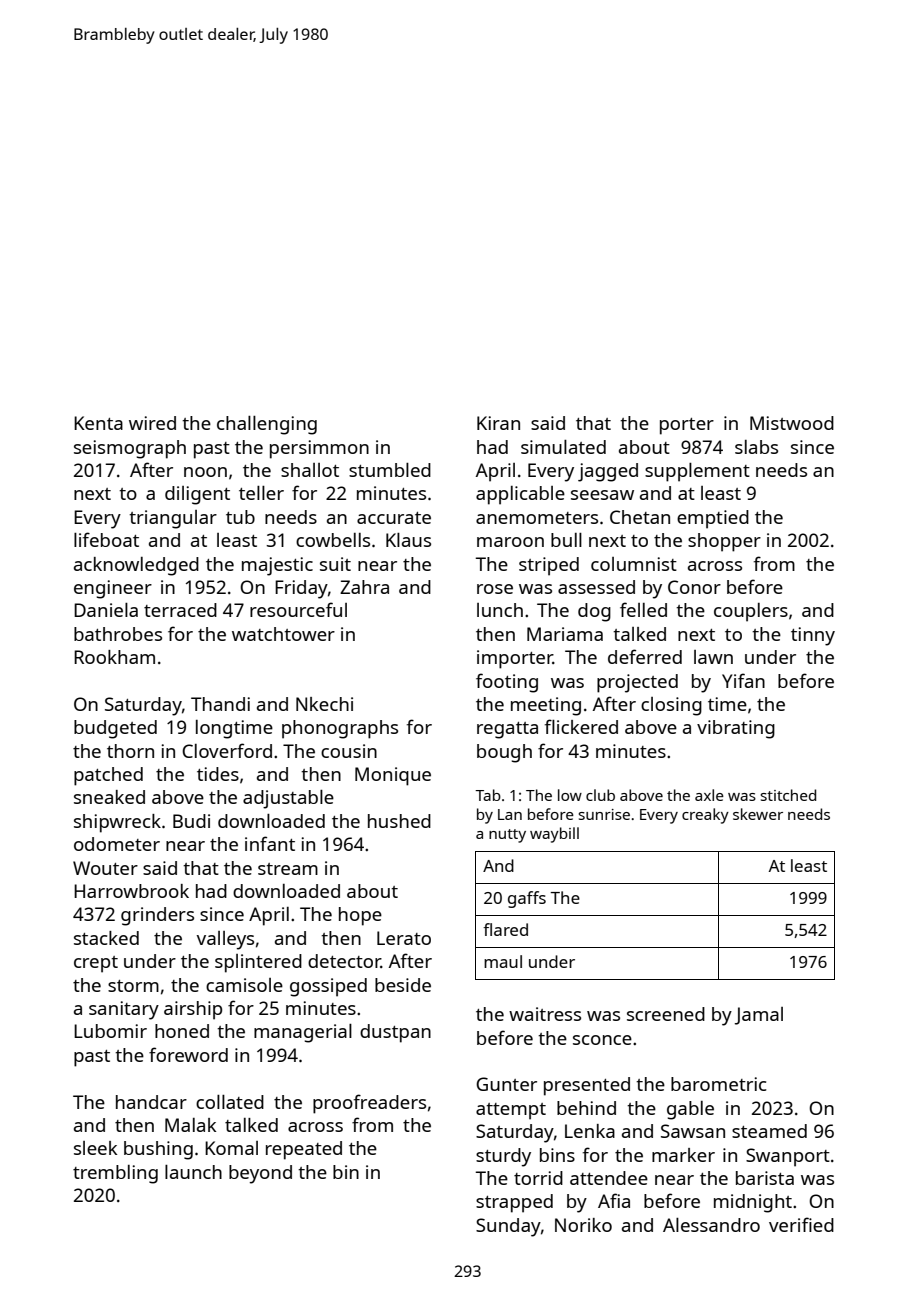 This page has height=1316, width=908. What do you see at coordinates (395, 1033) in the page?
I see `dustpan` at bounding box center [395, 1033].
